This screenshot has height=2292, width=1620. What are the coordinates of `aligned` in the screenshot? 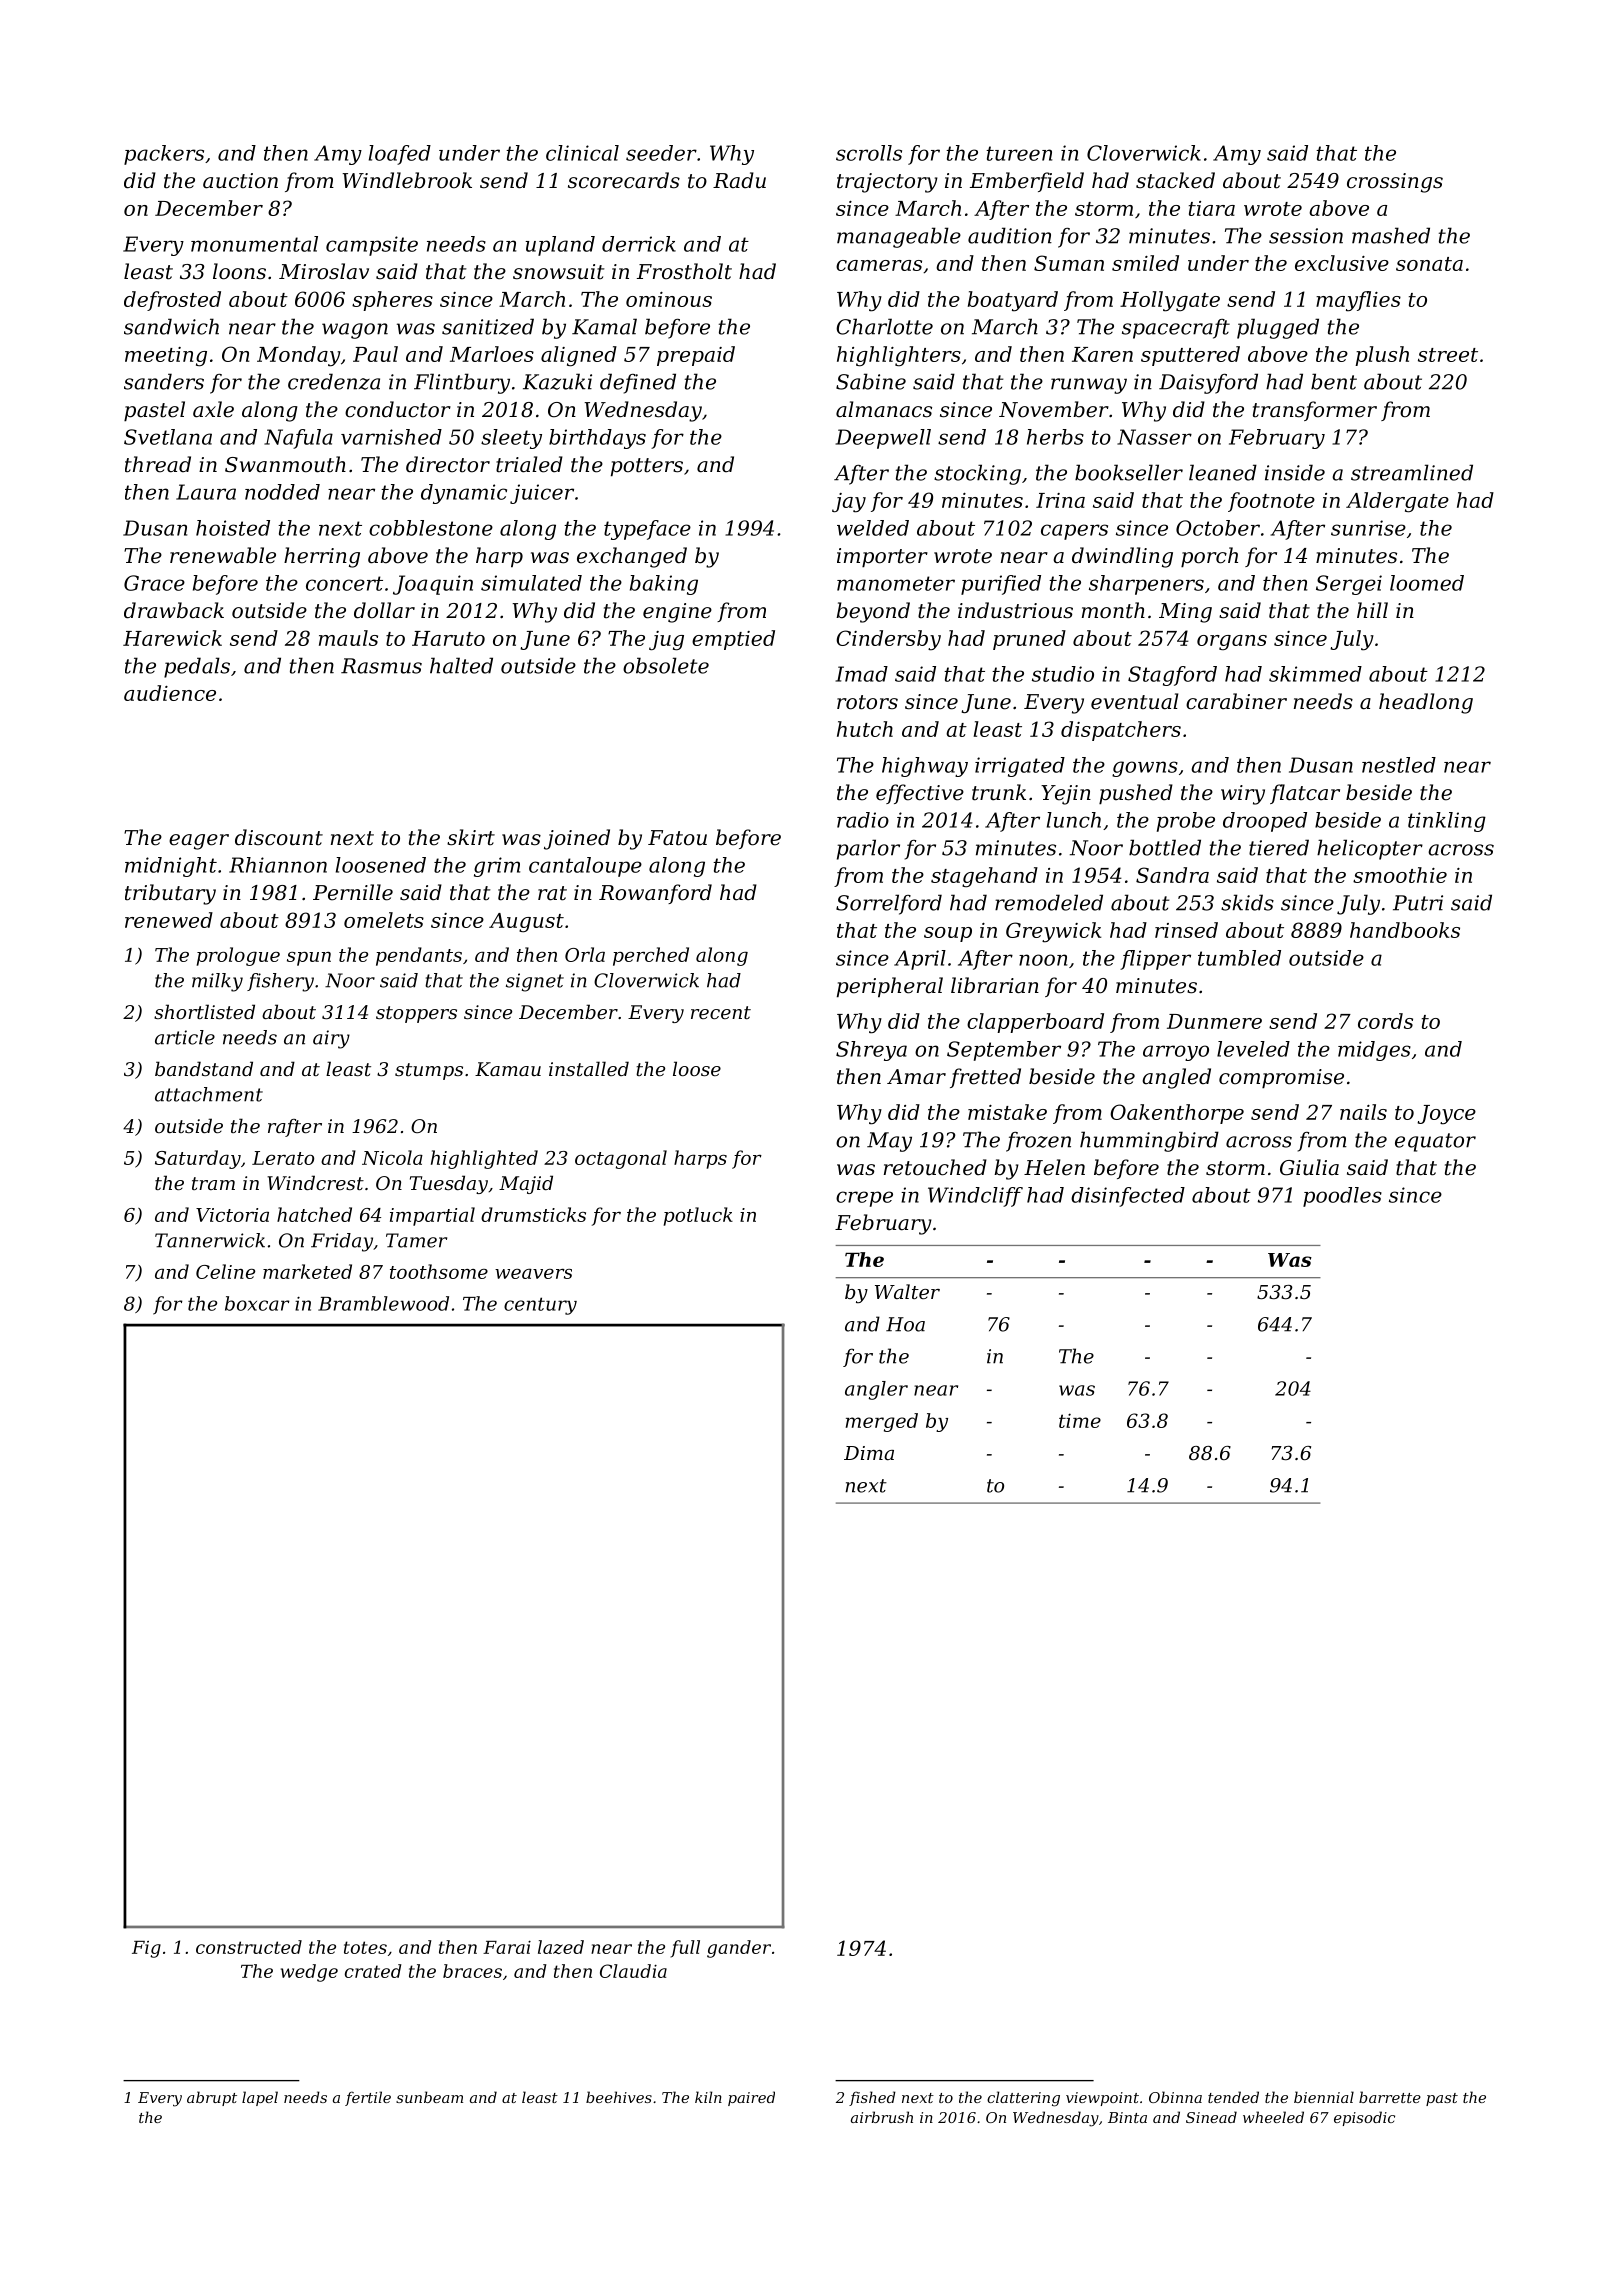 It's located at (579, 356).
